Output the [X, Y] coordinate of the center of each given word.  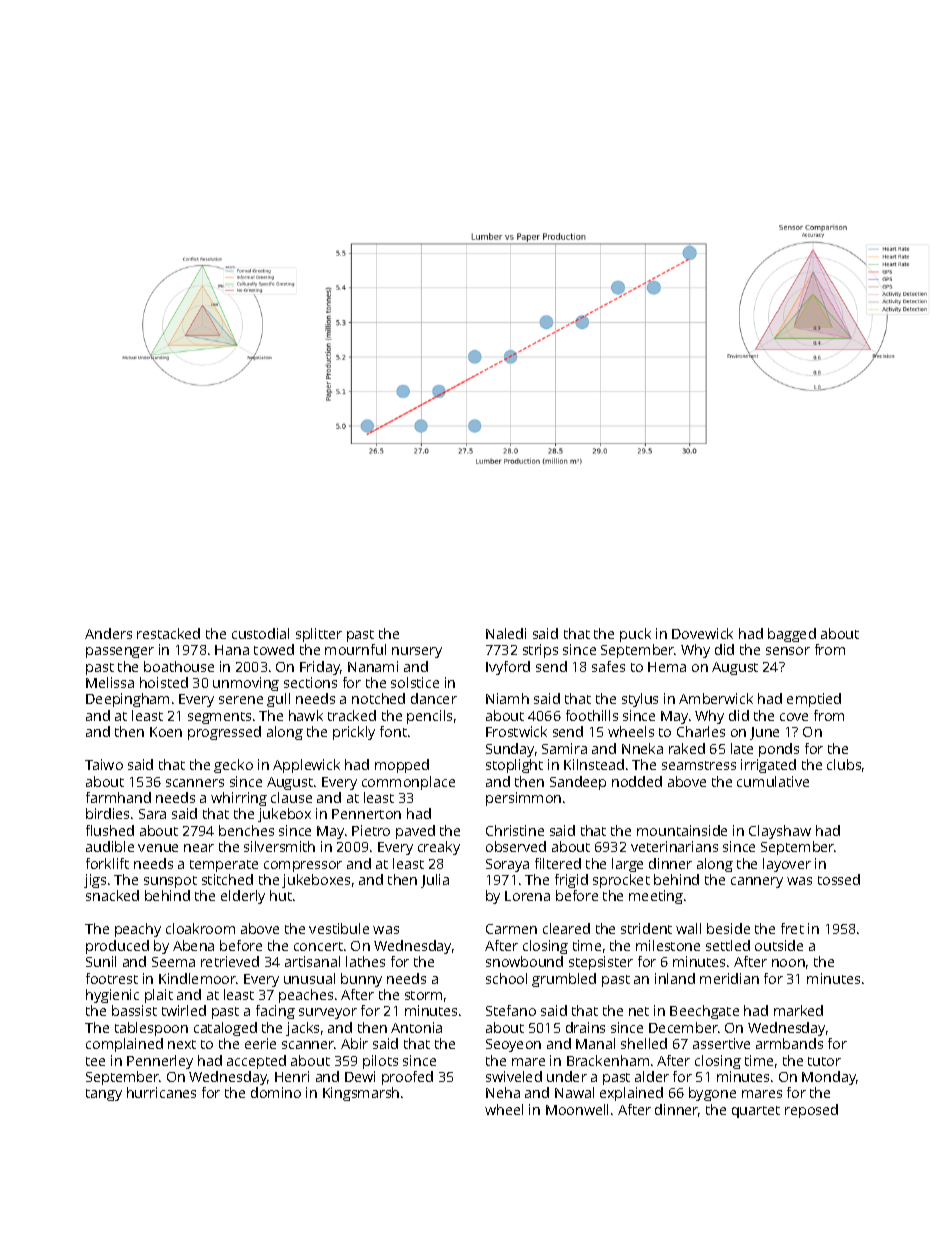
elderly [243, 897]
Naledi [506, 633]
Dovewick [702, 633]
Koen [166, 732]
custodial [260, 633]
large [627, 865]
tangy [104, 1095]
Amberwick [716, 698]
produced [117, 947]
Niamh [507, 698]
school [506, 978]
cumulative [773, 781]
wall [688, 928]
